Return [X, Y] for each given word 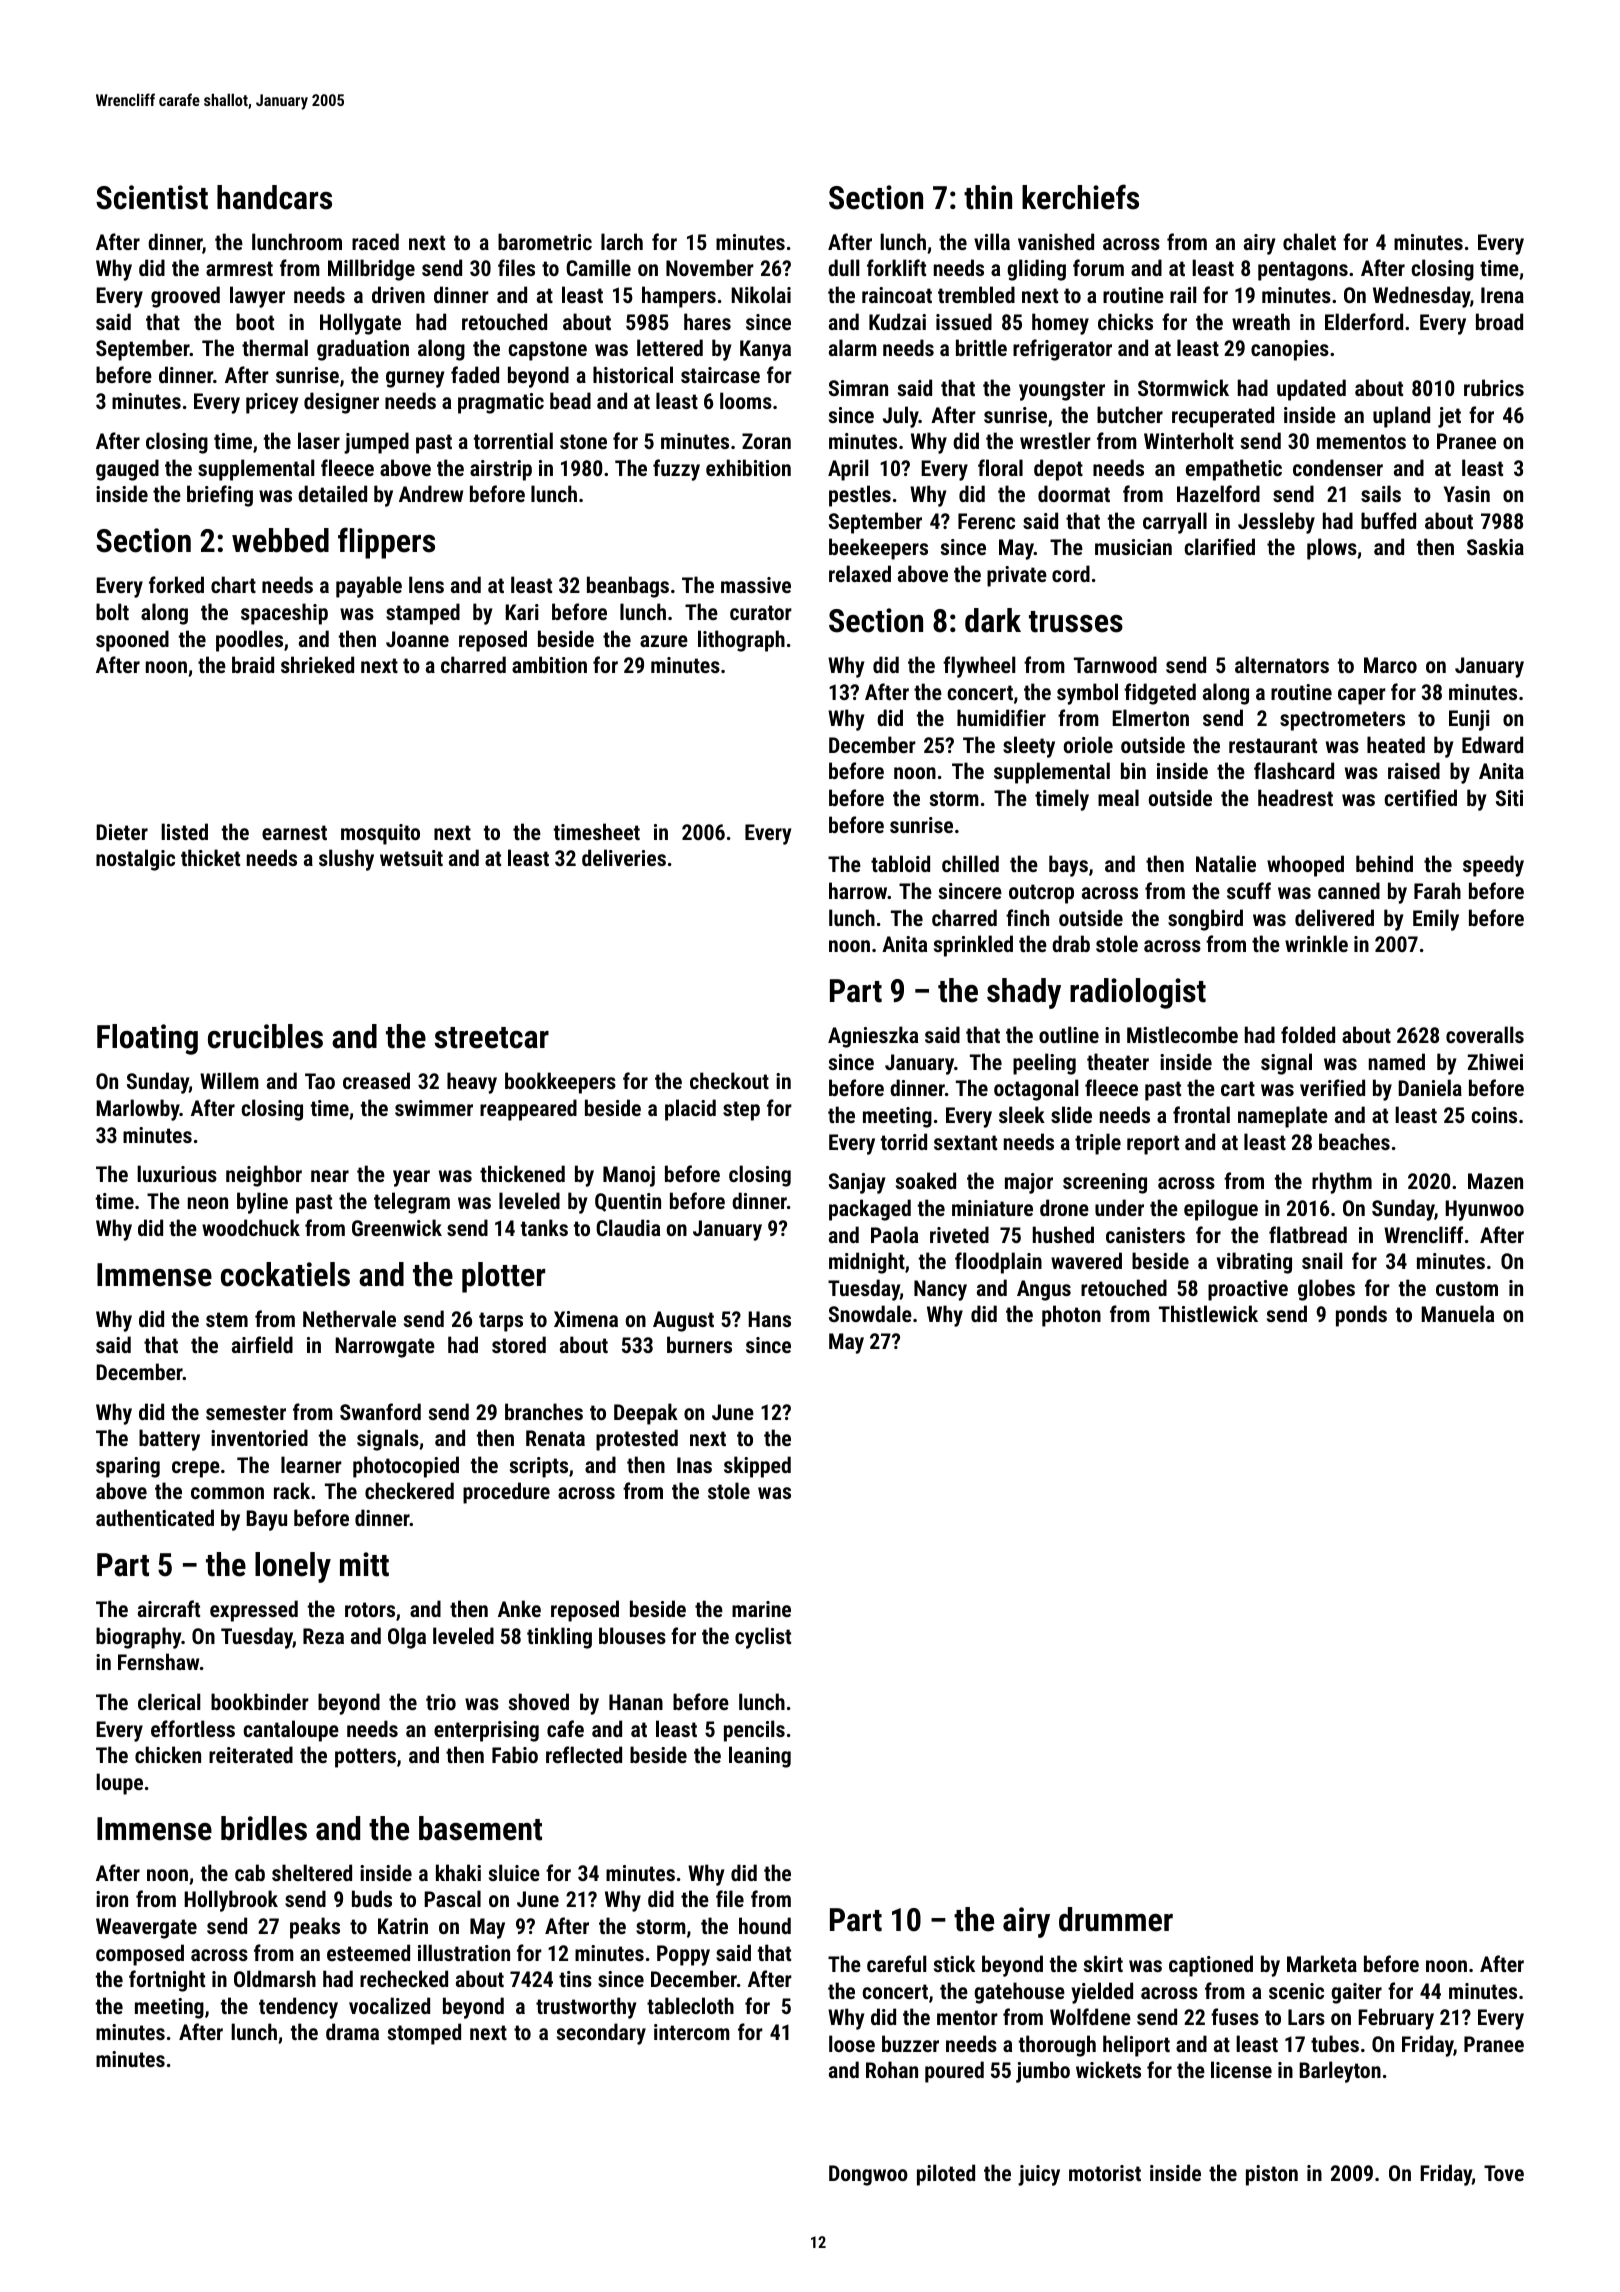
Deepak [646, 1414]
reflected [584, 1754]
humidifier [1001, 717]
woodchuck [251, 1227]
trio [441, 1702]
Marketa [1322, 1963]
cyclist [763, 1638]
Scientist [152, 197]
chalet [1309, 241]
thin [988, 197]
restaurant [1273, 745]
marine [761, 1609]
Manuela [1457, 1313]
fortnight [167, 1981]
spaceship [284, 614]
